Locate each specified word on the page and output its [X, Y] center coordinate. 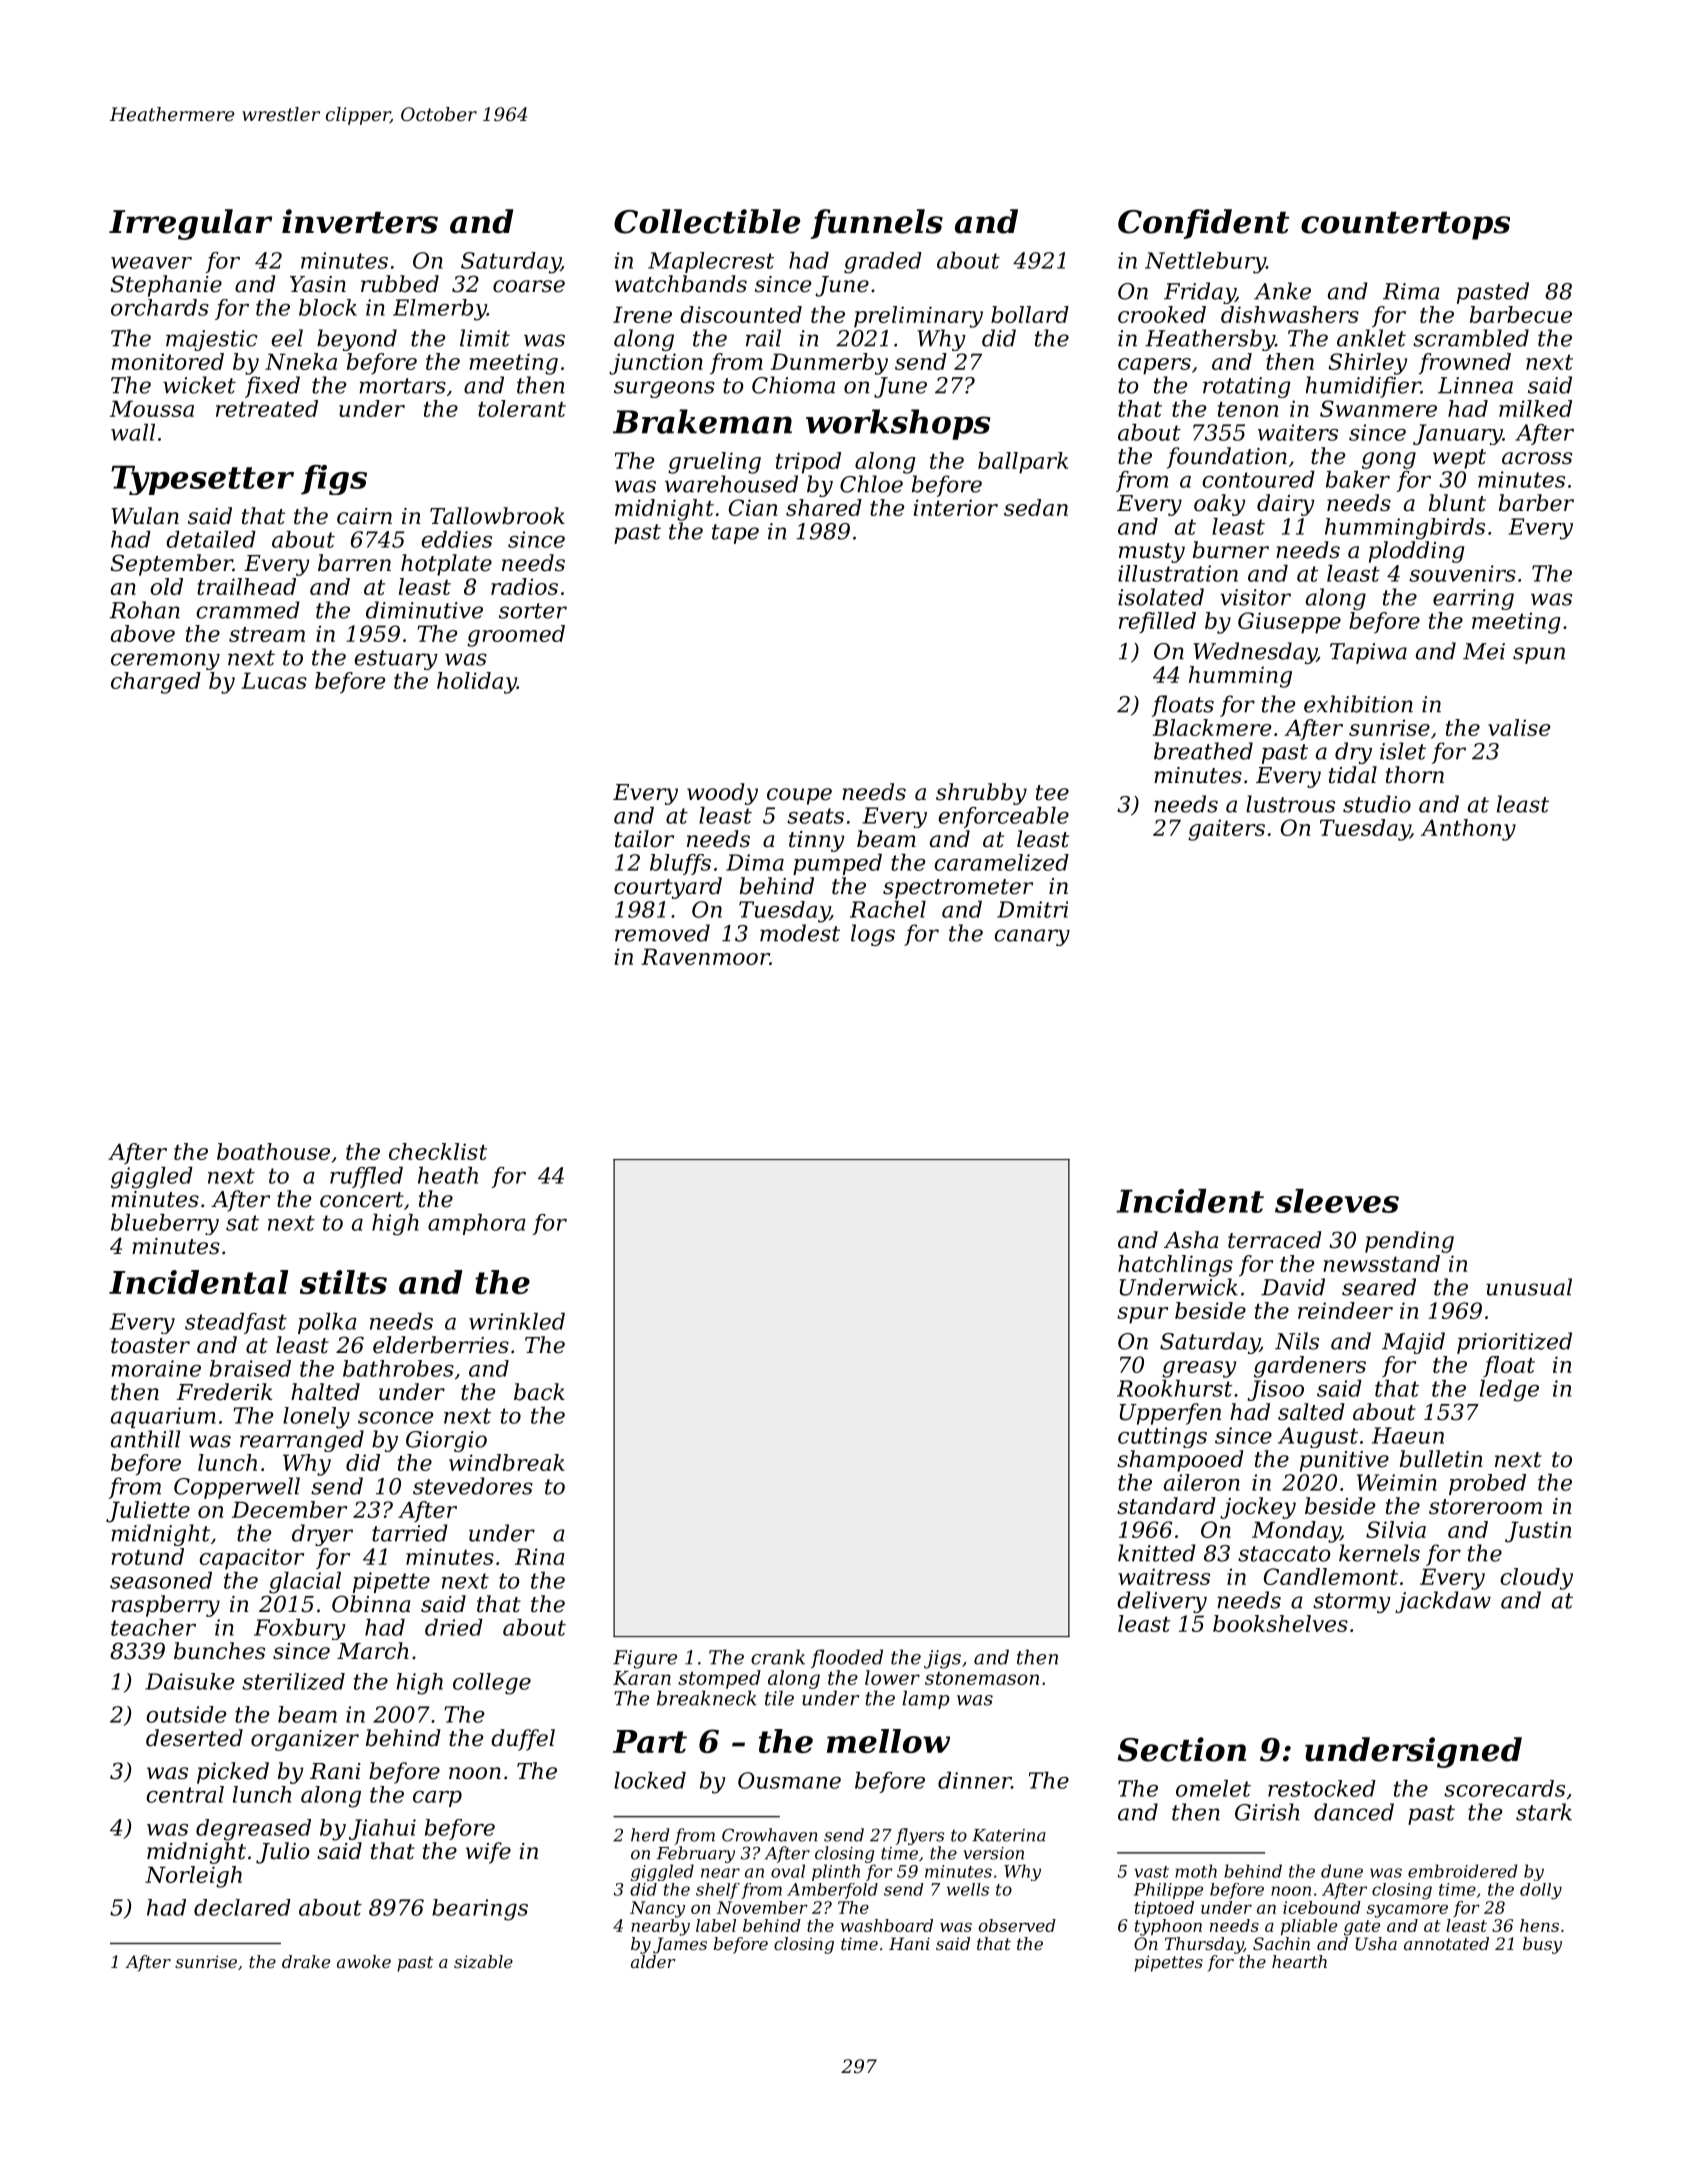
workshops [898, 424]
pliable [1309, 1927]
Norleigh [193, 1877]
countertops [1405, 225]
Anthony [1468, 830]
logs [873, 935]
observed [1017, 1925]
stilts [343, 1282]
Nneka [301, 361]
